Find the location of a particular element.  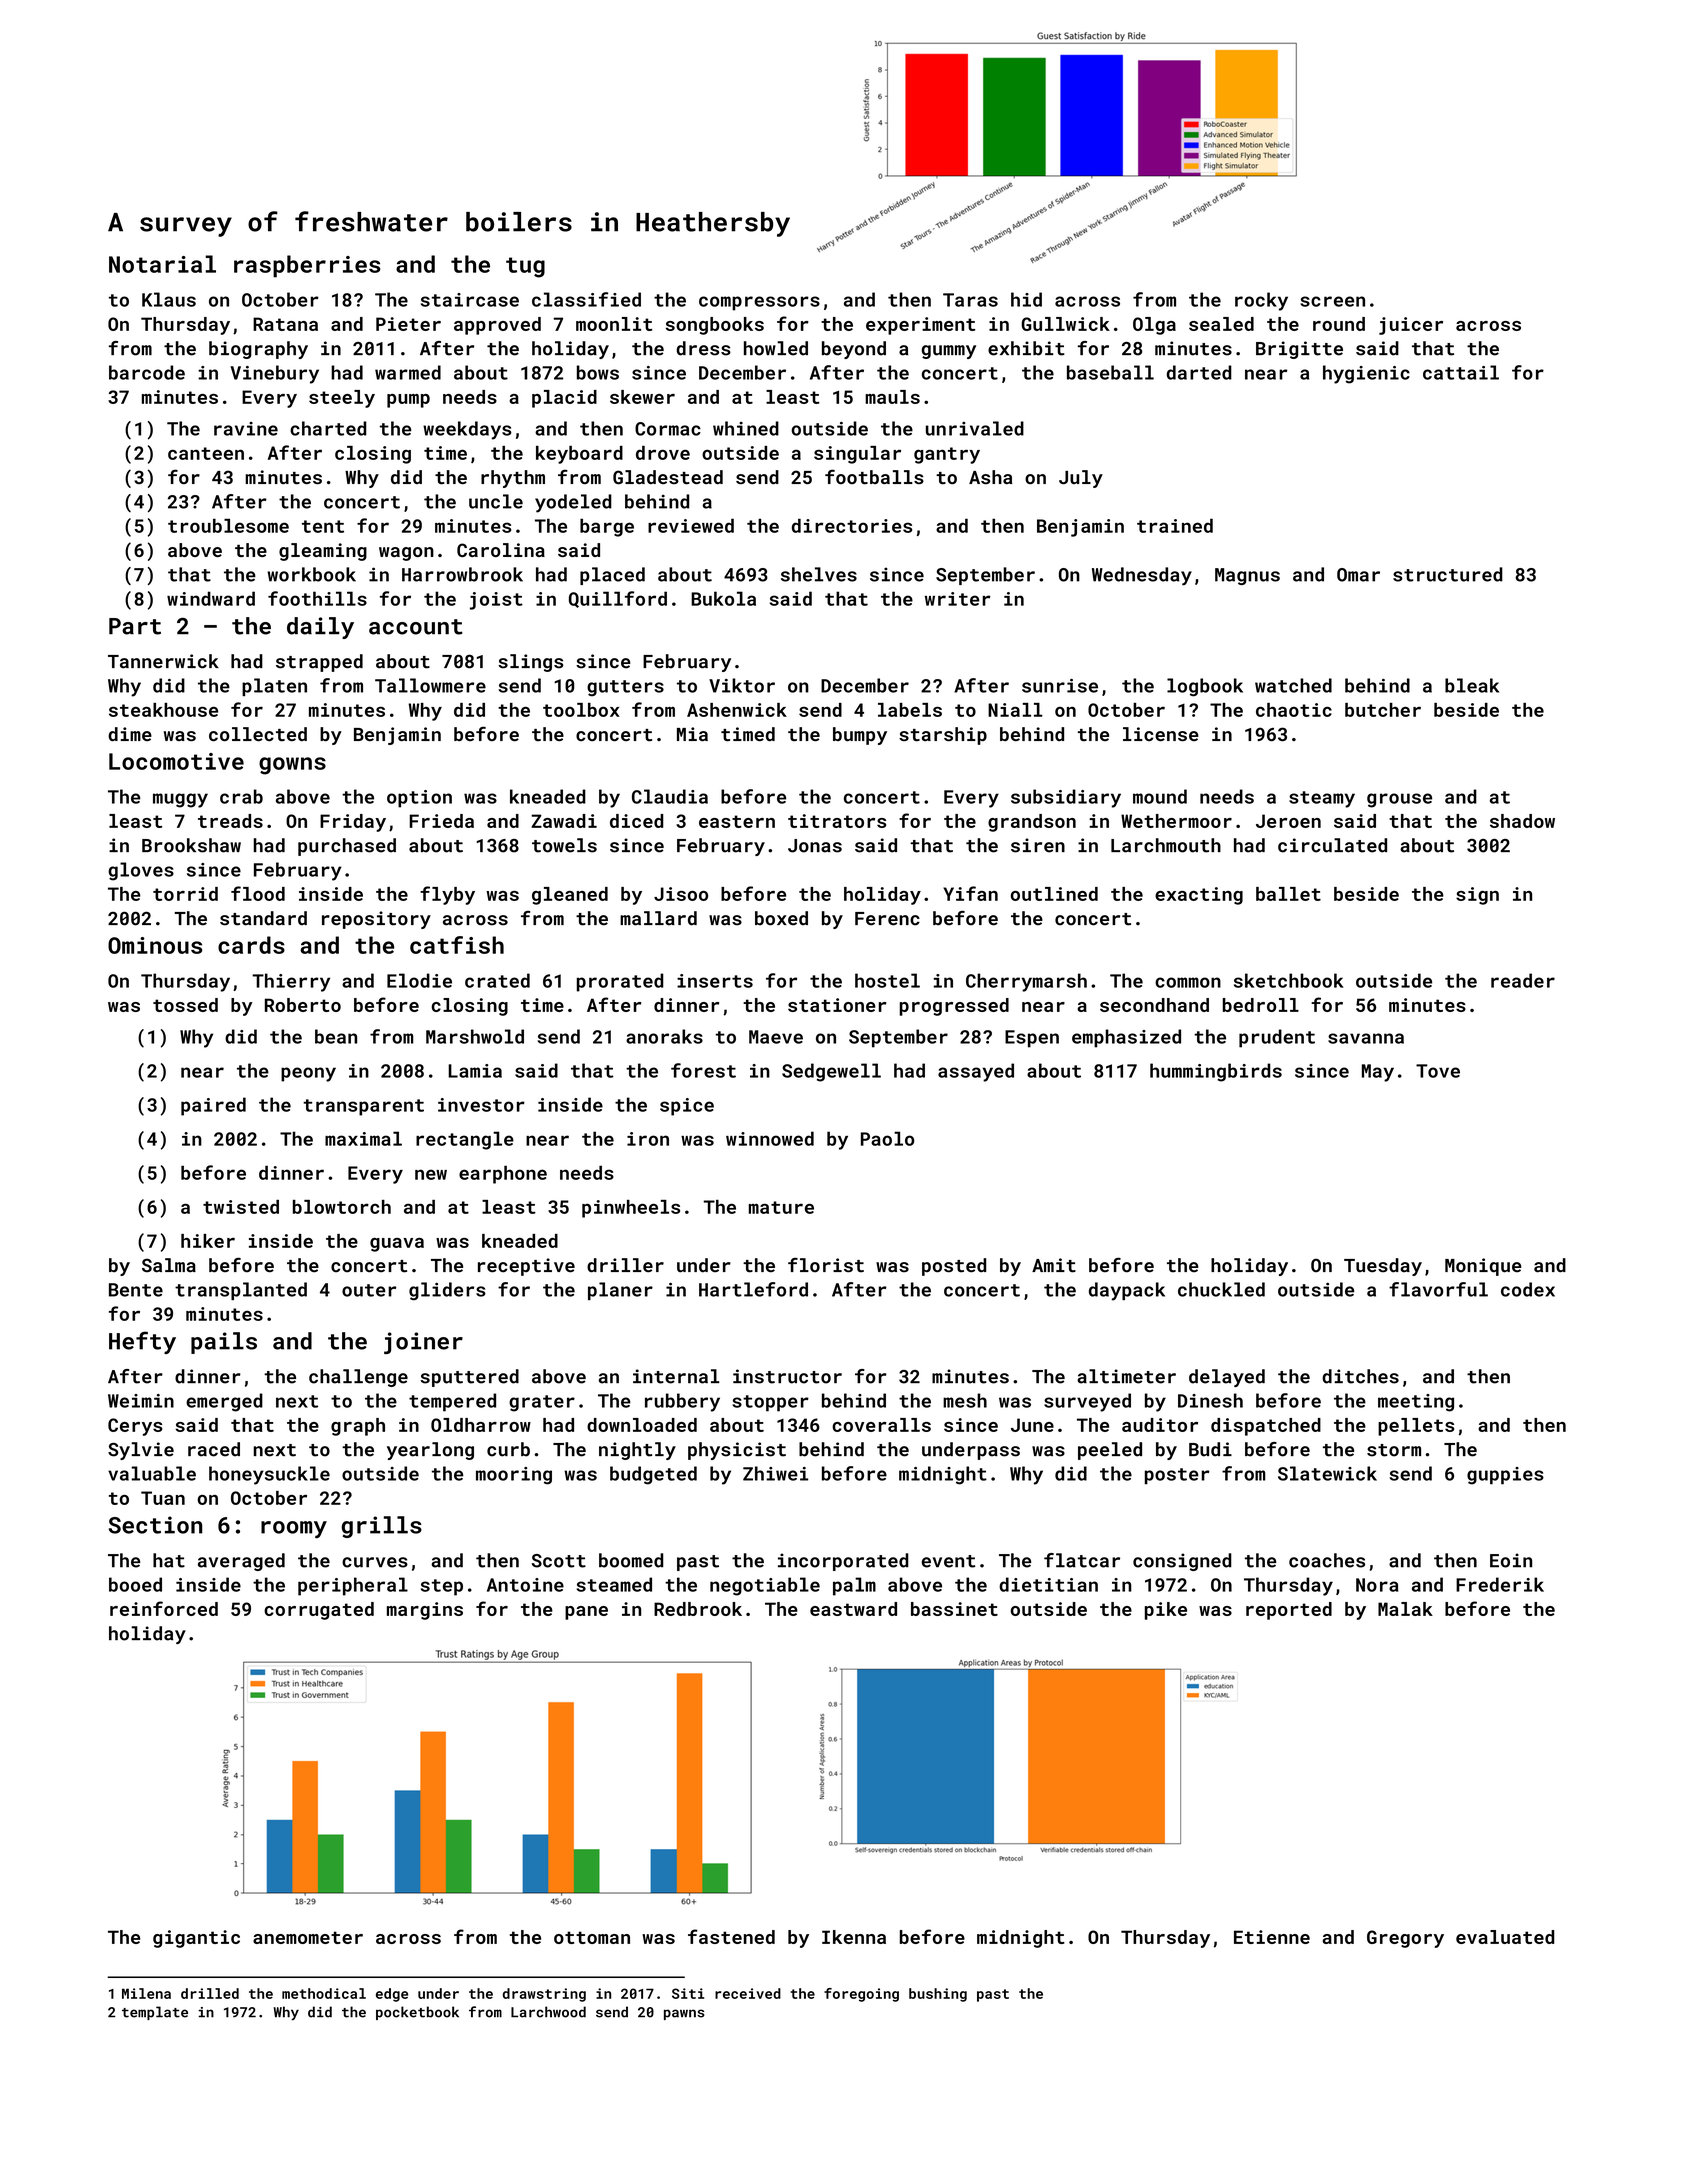

bumpy is located at coordinates (860, 736).
